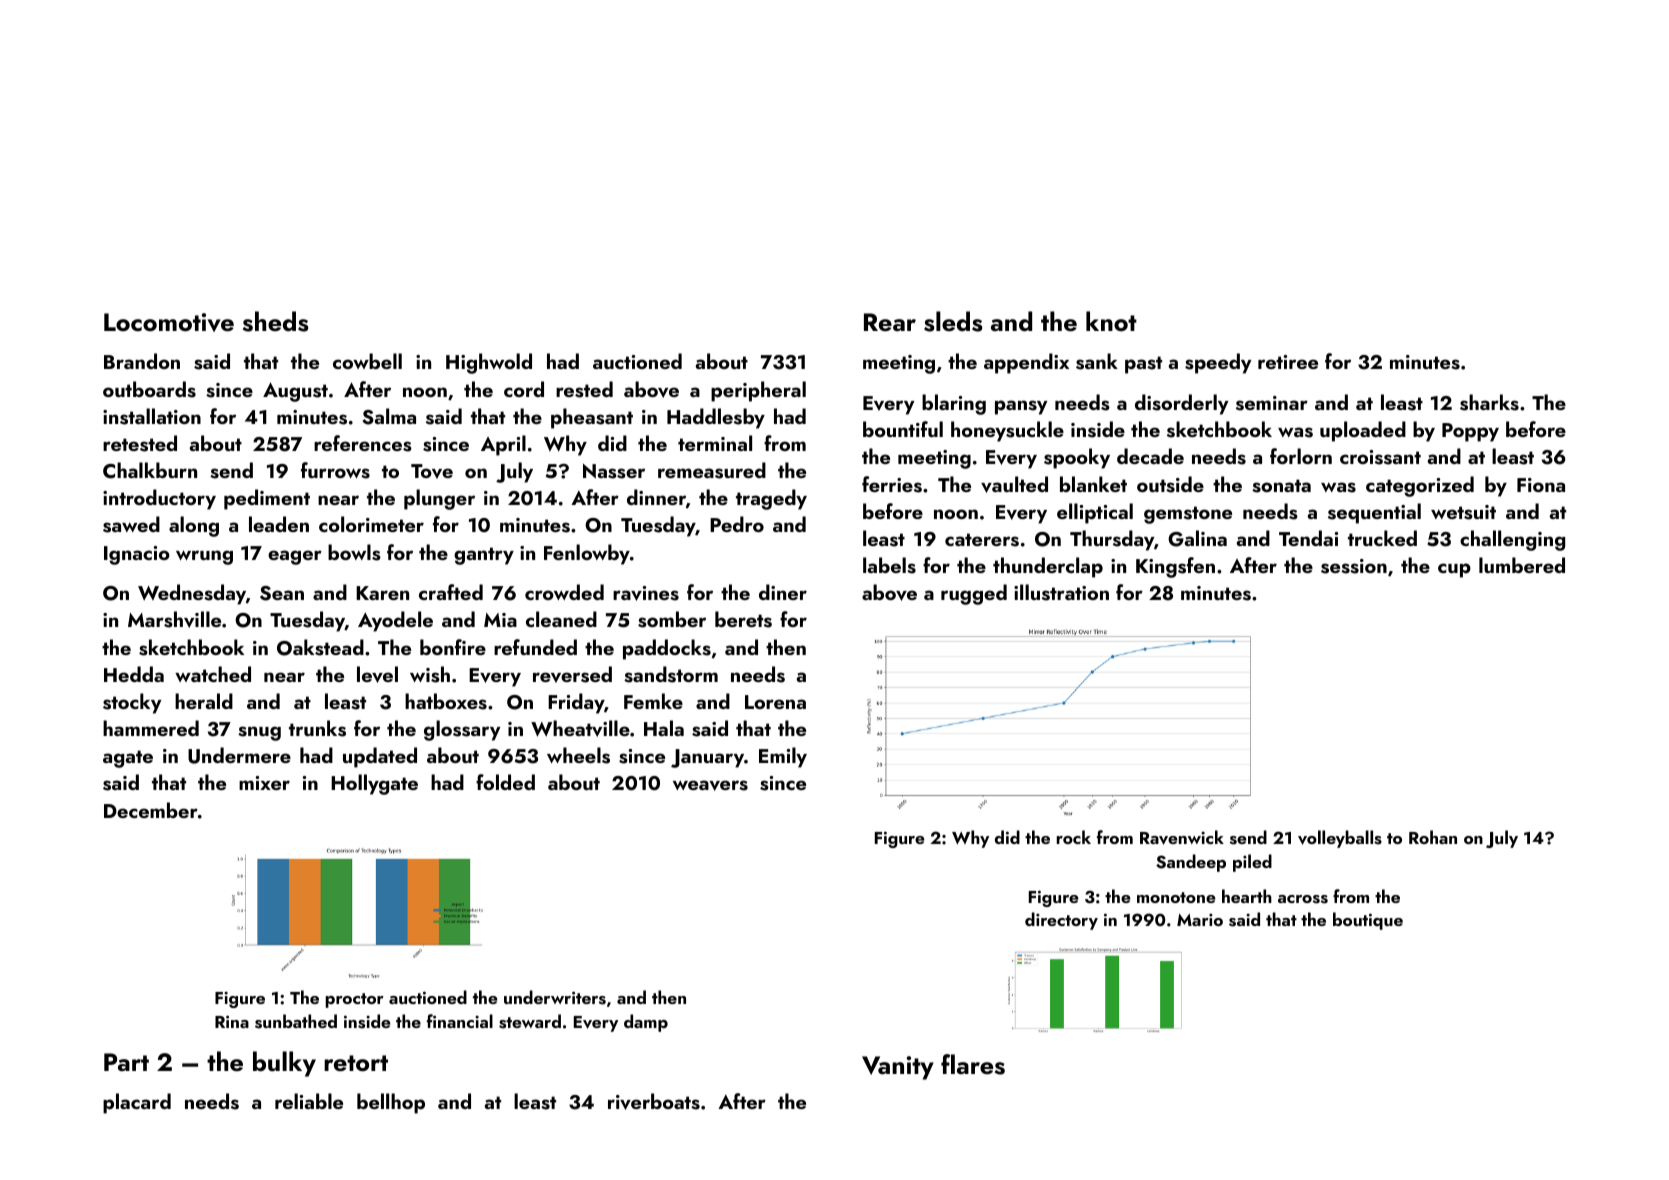 The height and width of the screenshot is (1180, 1669). Describe the element at coordinates (391, 1103) in the screenshot. I see `bellhop` at that location.
